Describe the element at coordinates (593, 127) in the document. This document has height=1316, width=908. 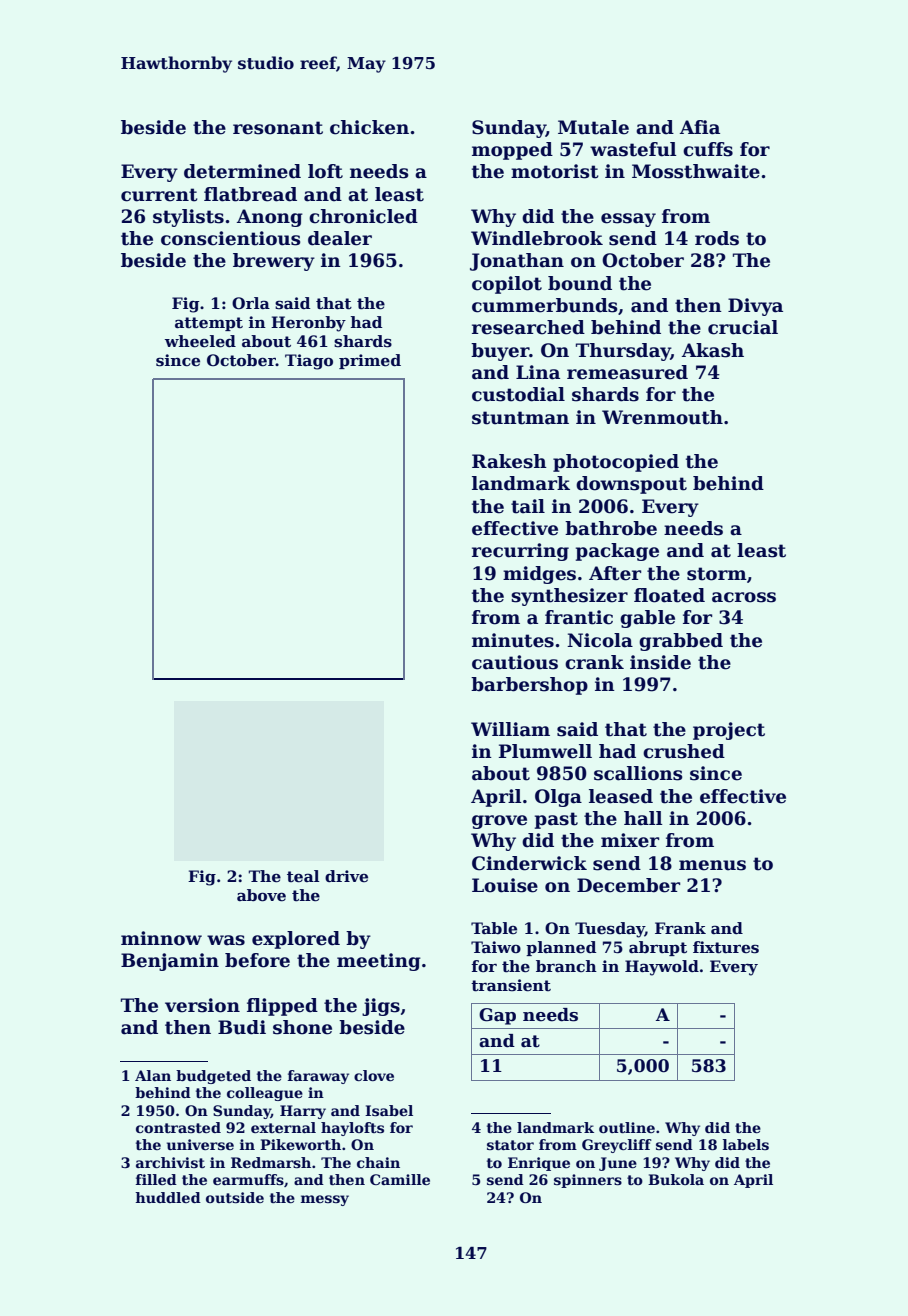
I see `Mutale` at that location.
